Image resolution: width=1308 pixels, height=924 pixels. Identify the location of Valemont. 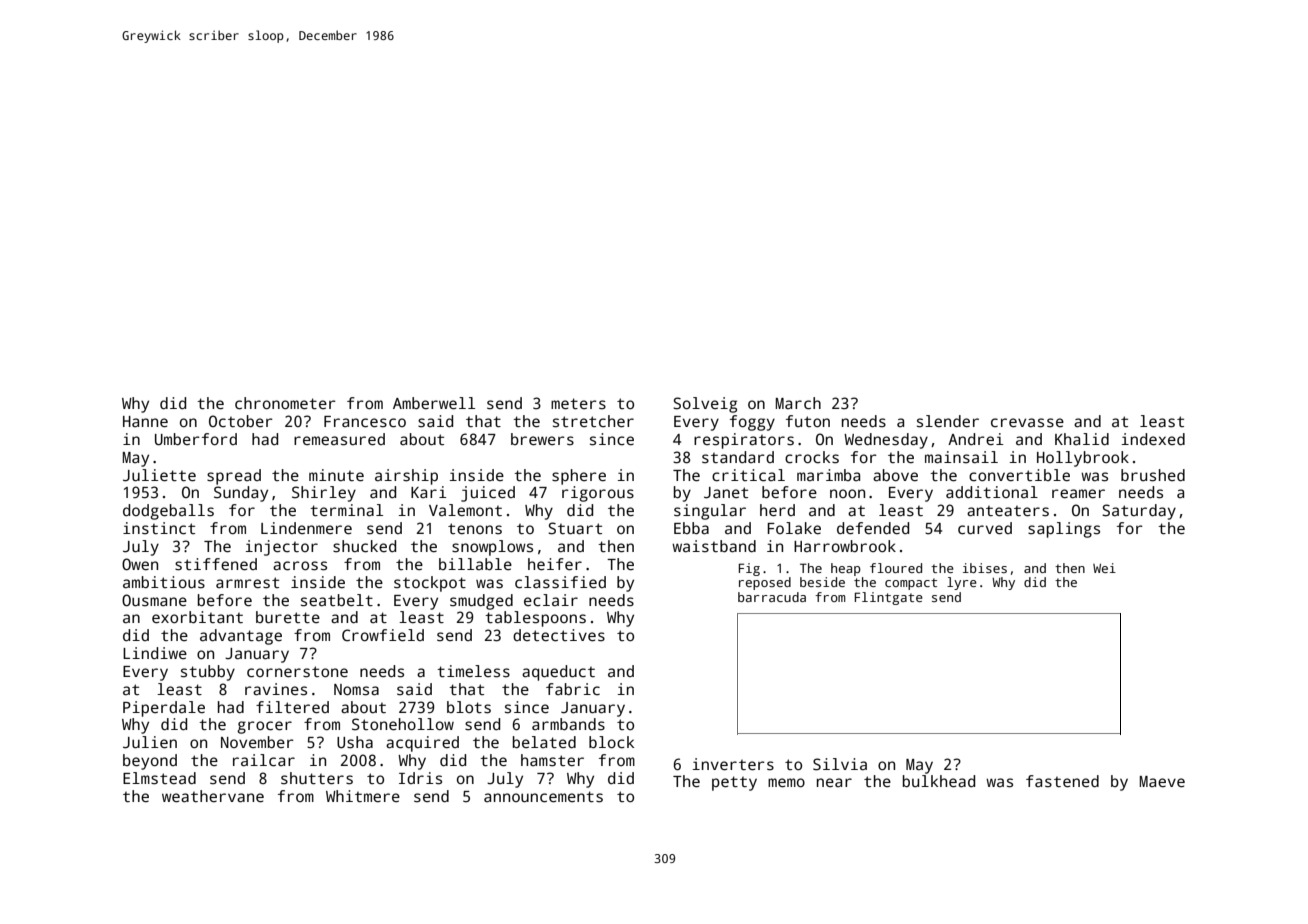
(465, 510).
